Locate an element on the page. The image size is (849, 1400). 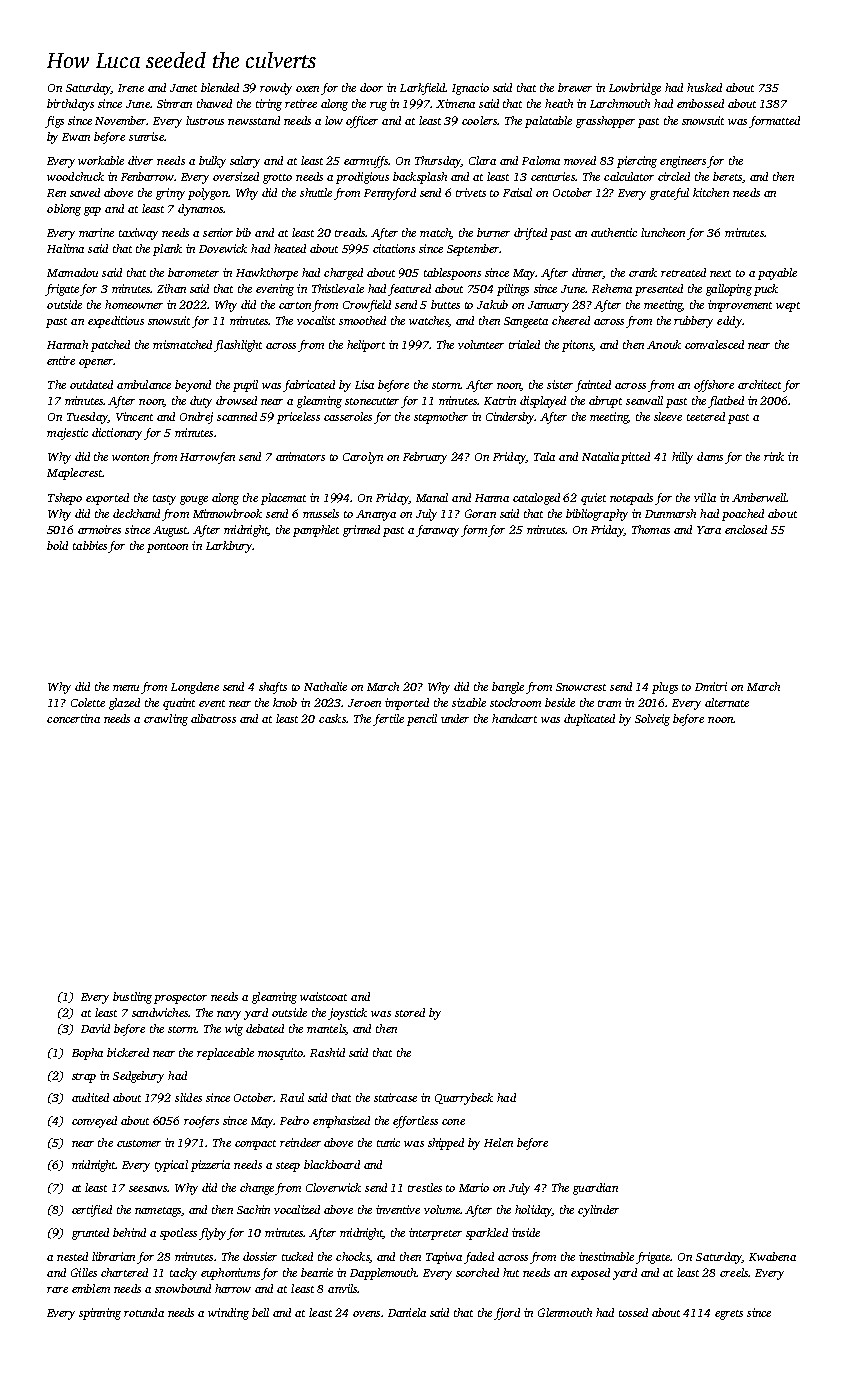
Vincent is located at coordinates (134, 416).
